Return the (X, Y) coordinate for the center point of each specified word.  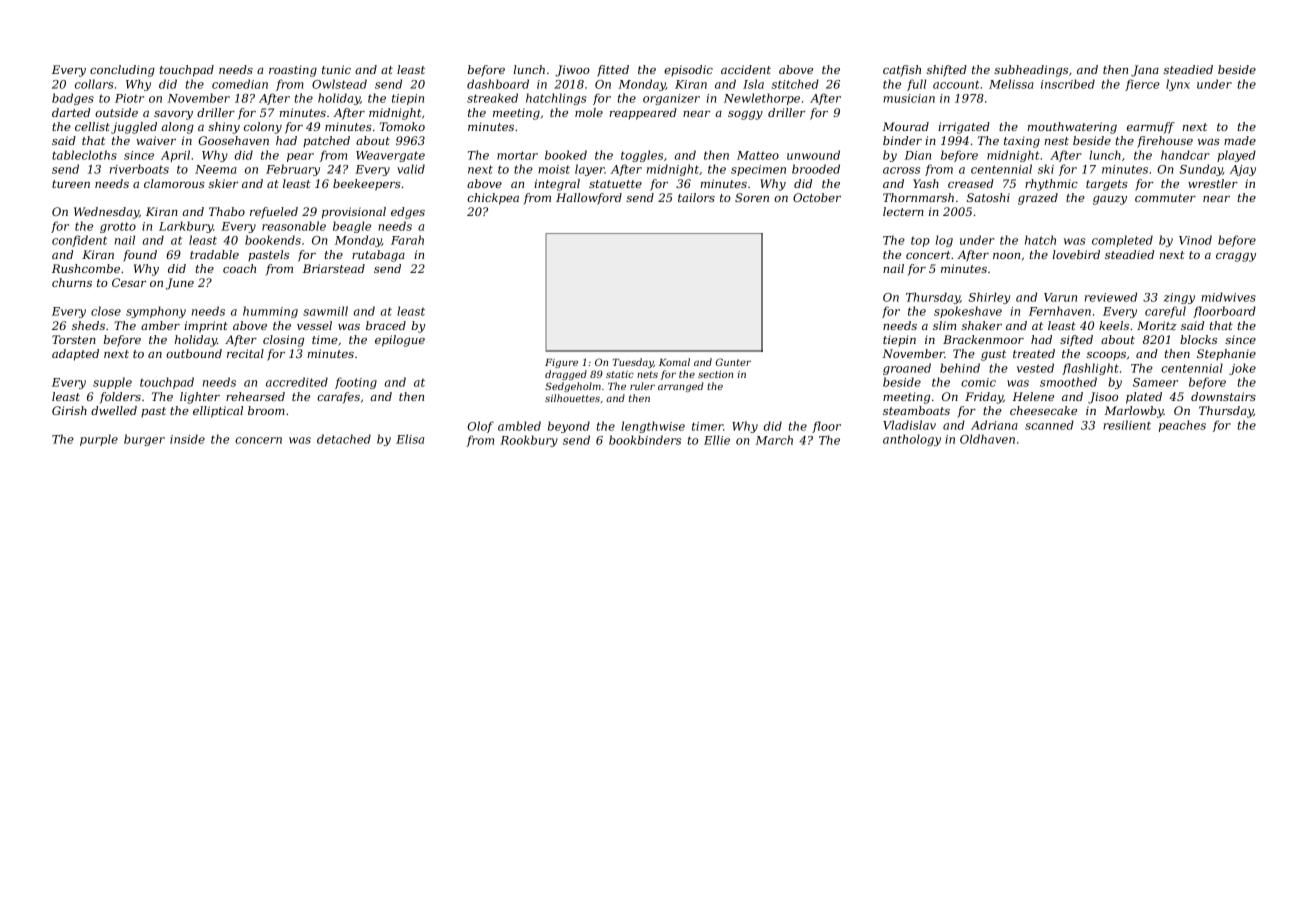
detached (344, 439)
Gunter (733, 362)
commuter (1165, 198)
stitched (795, 84)
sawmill (325, 311)
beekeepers (367, 185)
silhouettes (572, 398)
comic (978, 382)
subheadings (1031, 71)
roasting (293, 71)
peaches (1182, 426)
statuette (615, 184)
